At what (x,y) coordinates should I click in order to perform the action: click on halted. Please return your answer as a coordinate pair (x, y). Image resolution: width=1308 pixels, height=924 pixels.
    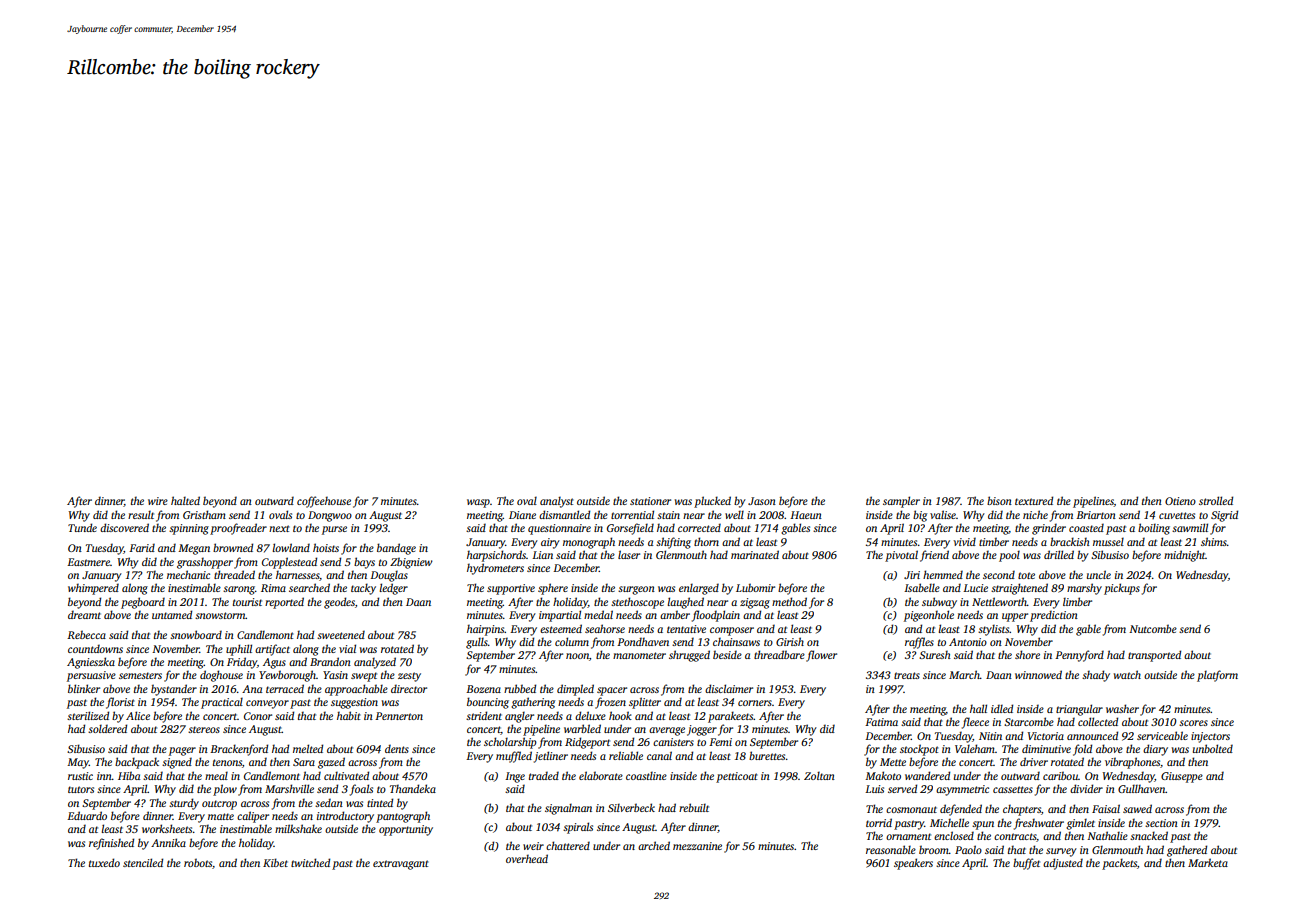
    Looking at the image, I should click on (185, 500).
